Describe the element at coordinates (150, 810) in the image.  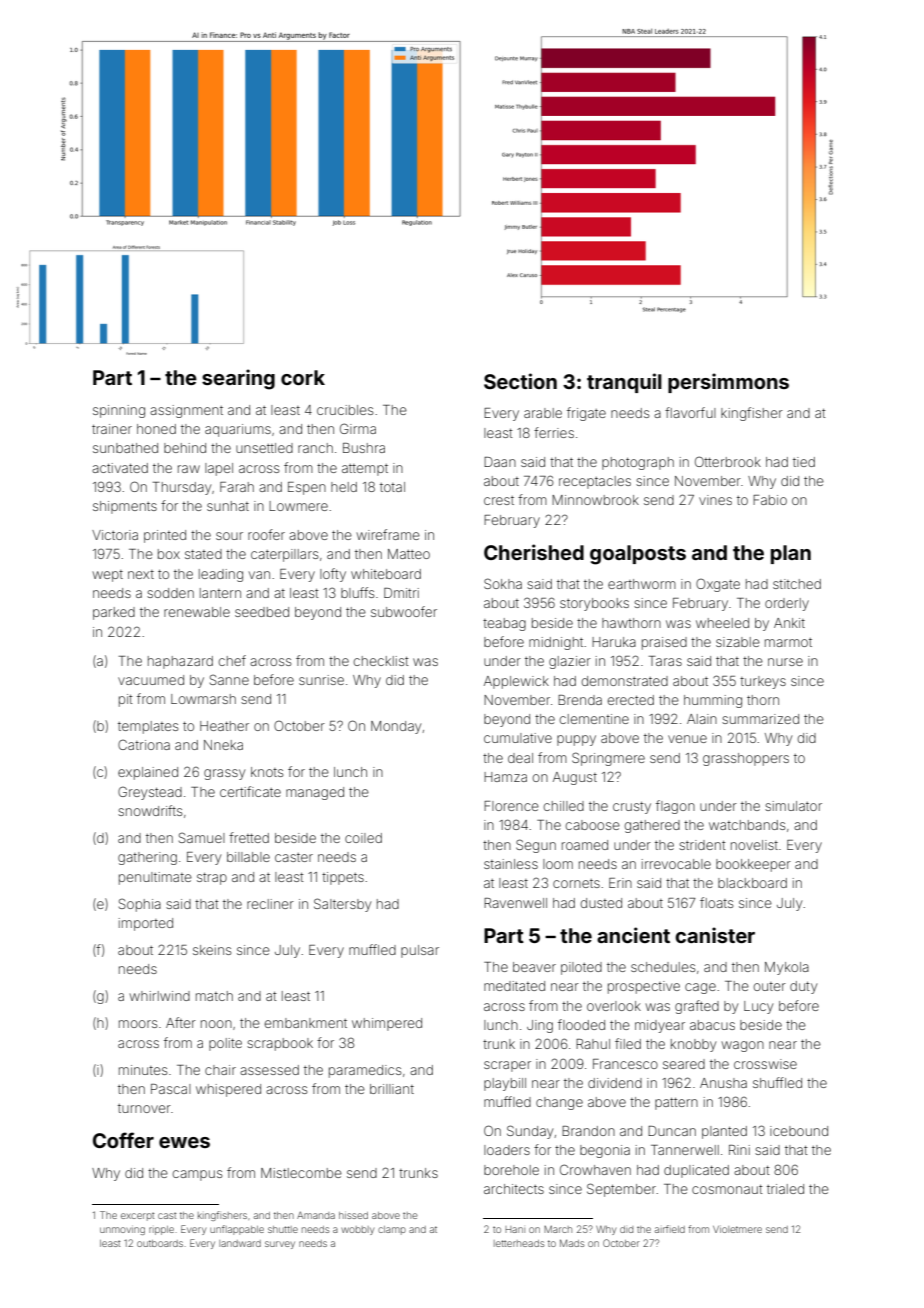
I see `snowdrifts` at that location.
